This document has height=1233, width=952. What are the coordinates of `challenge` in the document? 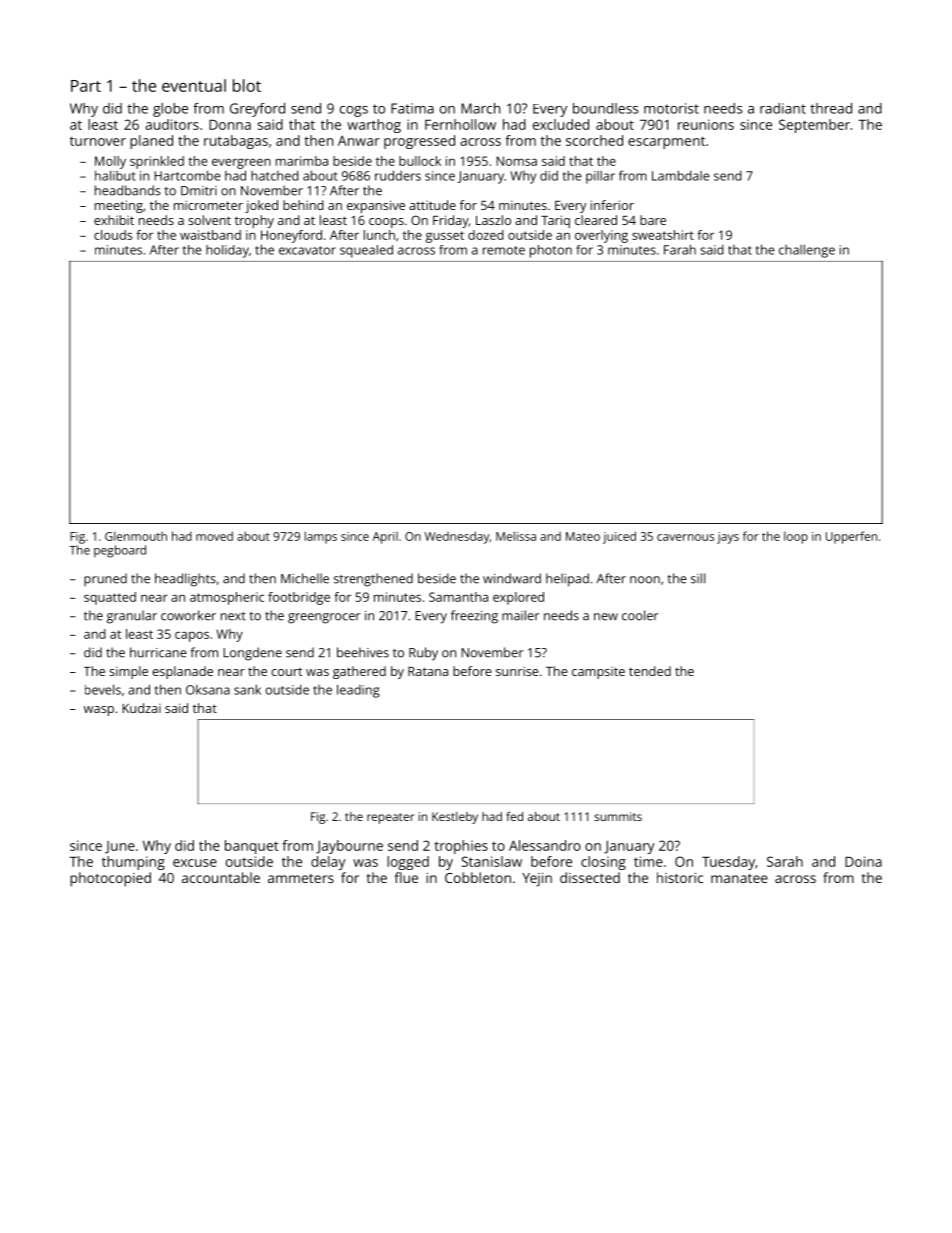 It's located at (807, 251).
